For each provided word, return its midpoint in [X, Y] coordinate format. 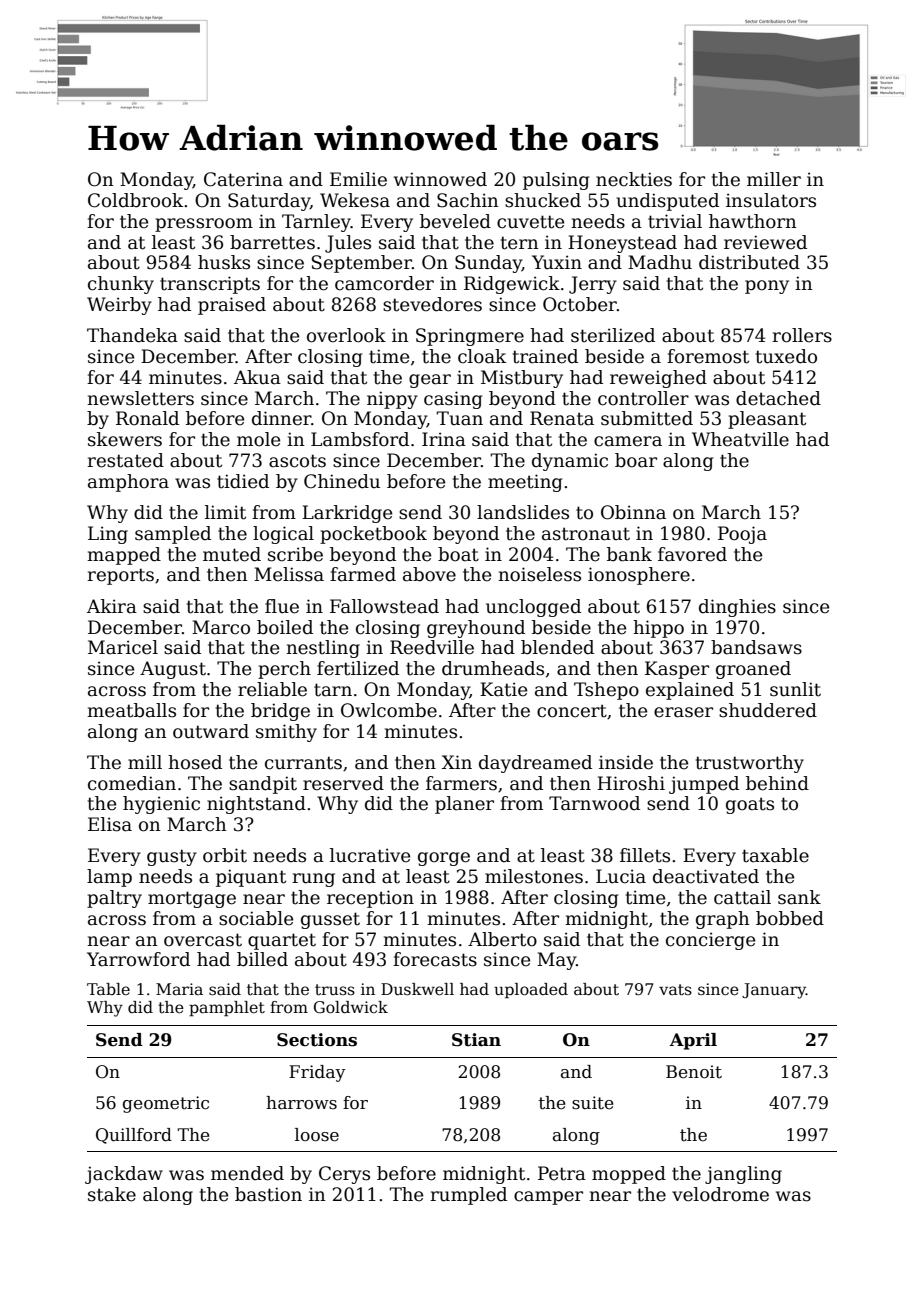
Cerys [344, 1175]
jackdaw [124, 1175]
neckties [634, 179]
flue [282, 606]
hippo [658, 629]
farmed [363, 574]
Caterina [243, 179]
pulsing [556, 181]
